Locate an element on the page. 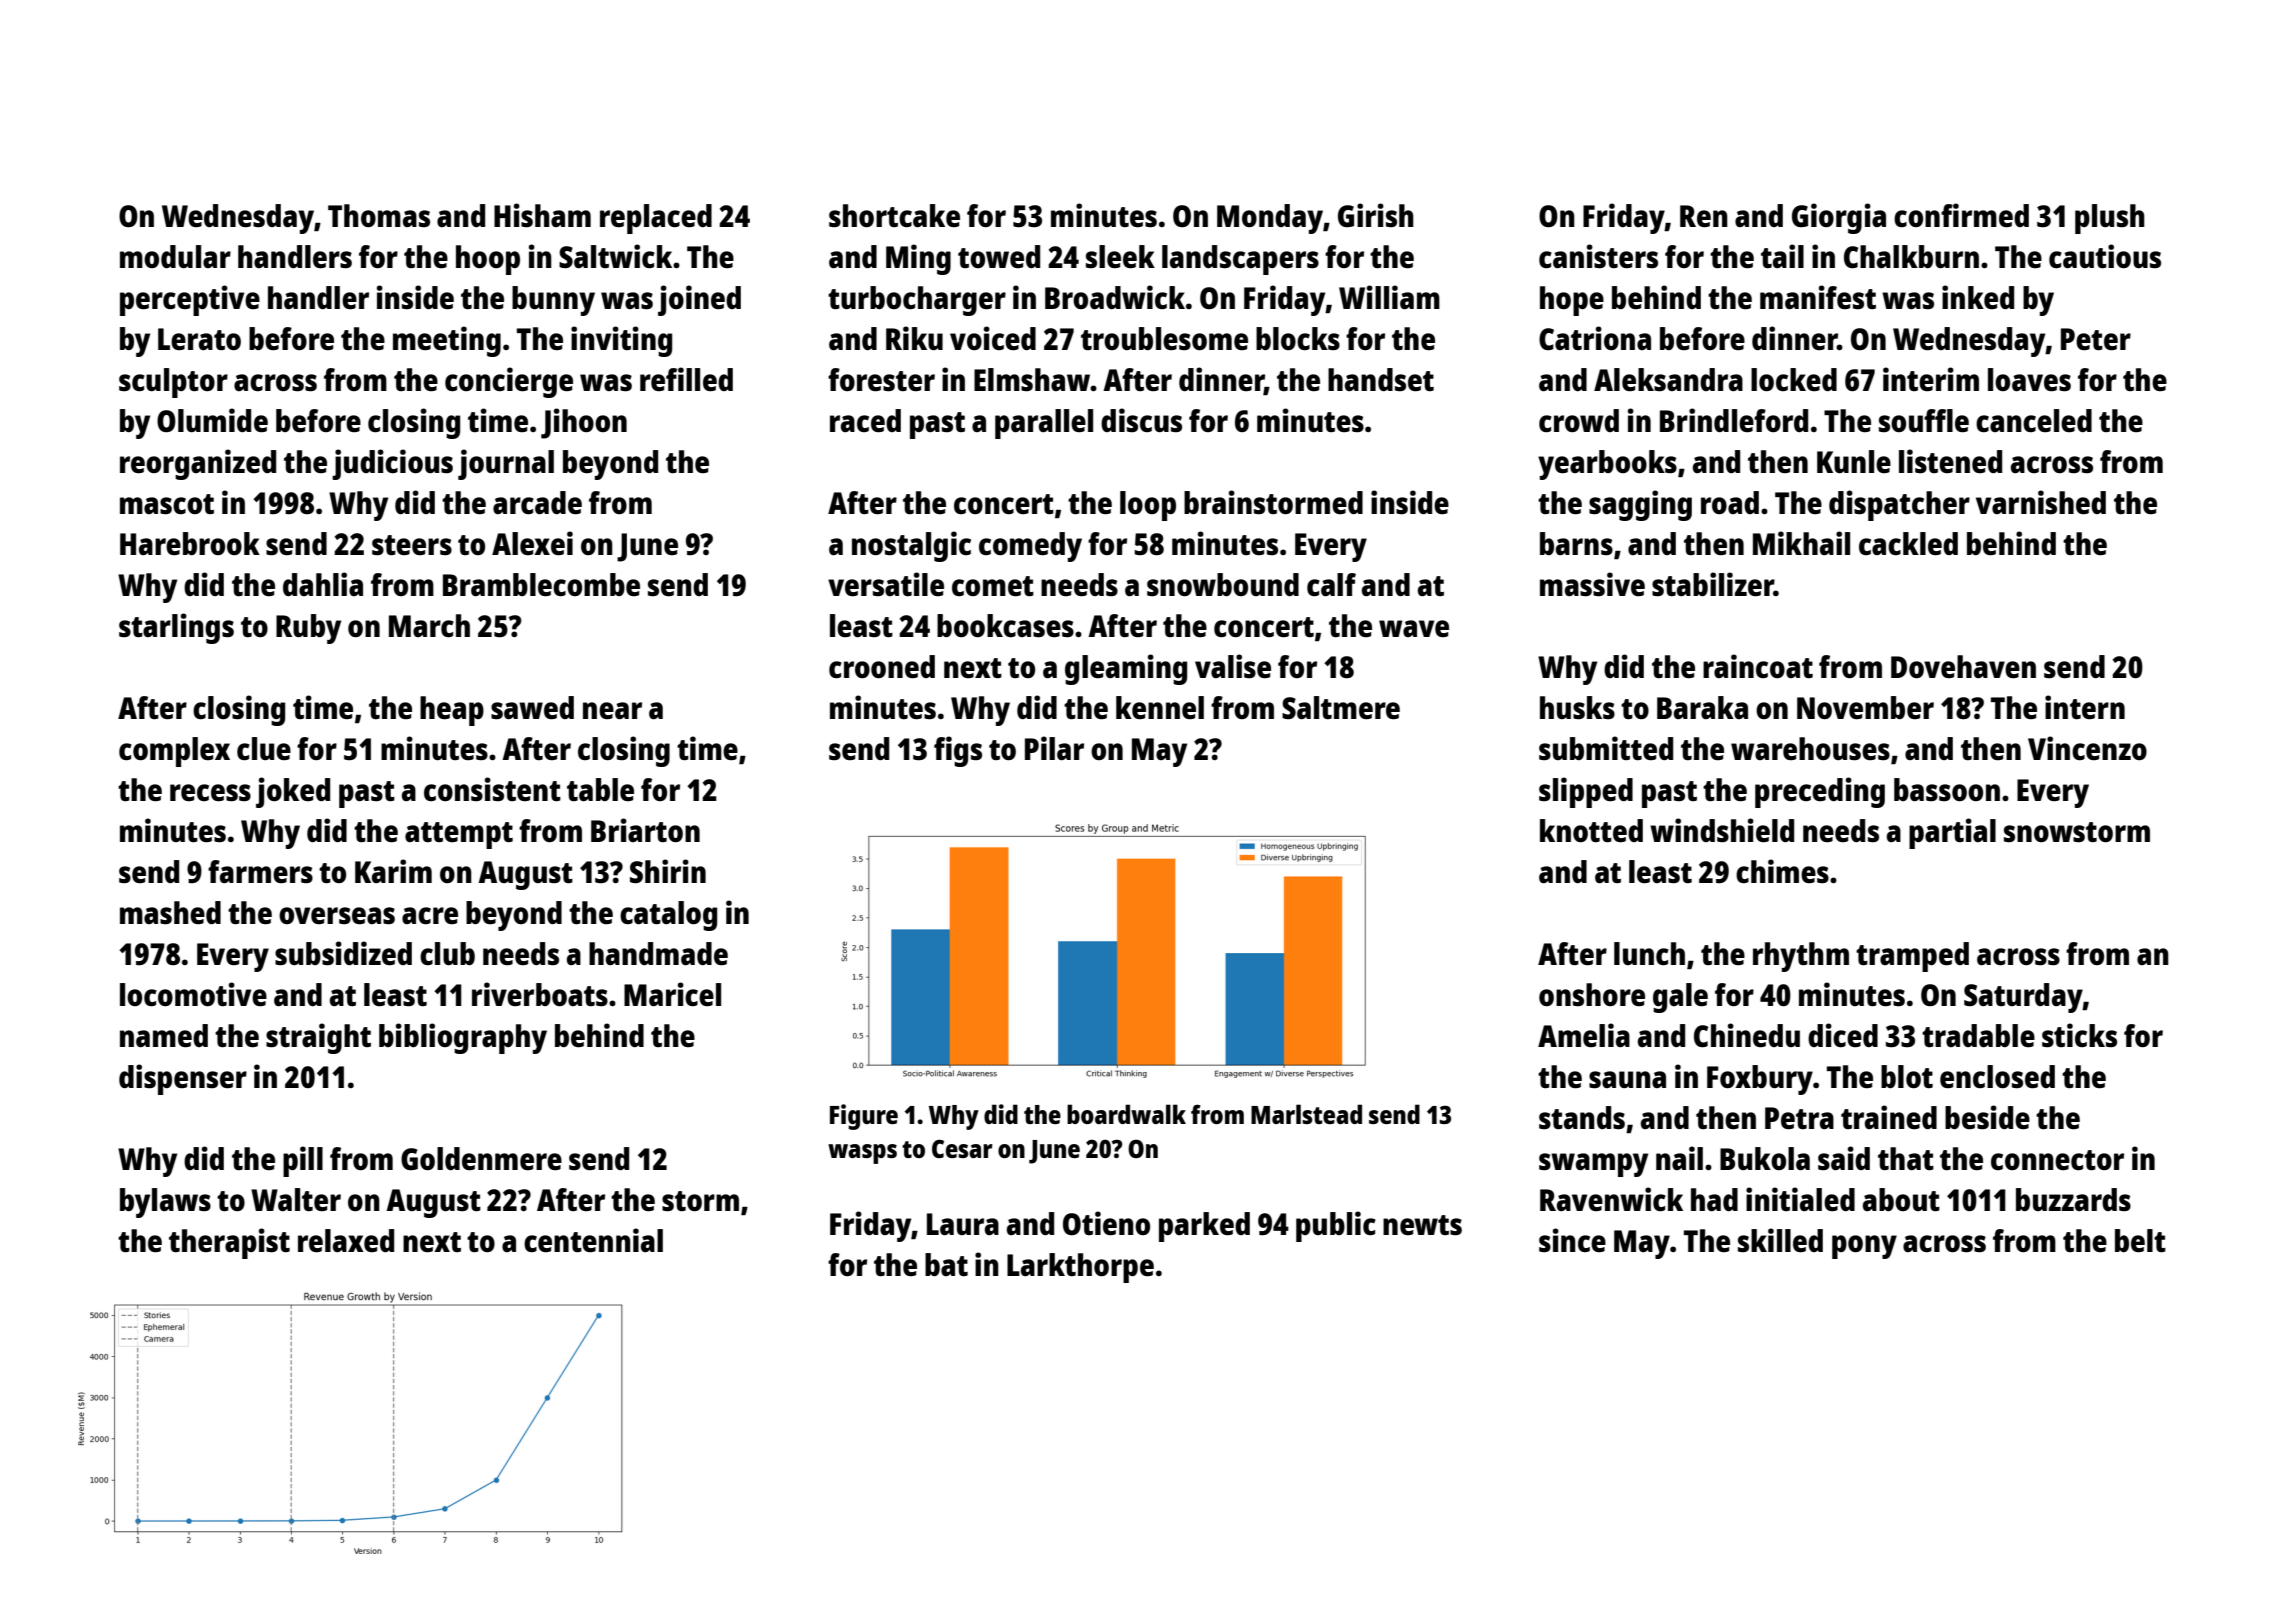 This page has width=2292, height=1620. yearbooks is located at coordinates (1607, 465).
